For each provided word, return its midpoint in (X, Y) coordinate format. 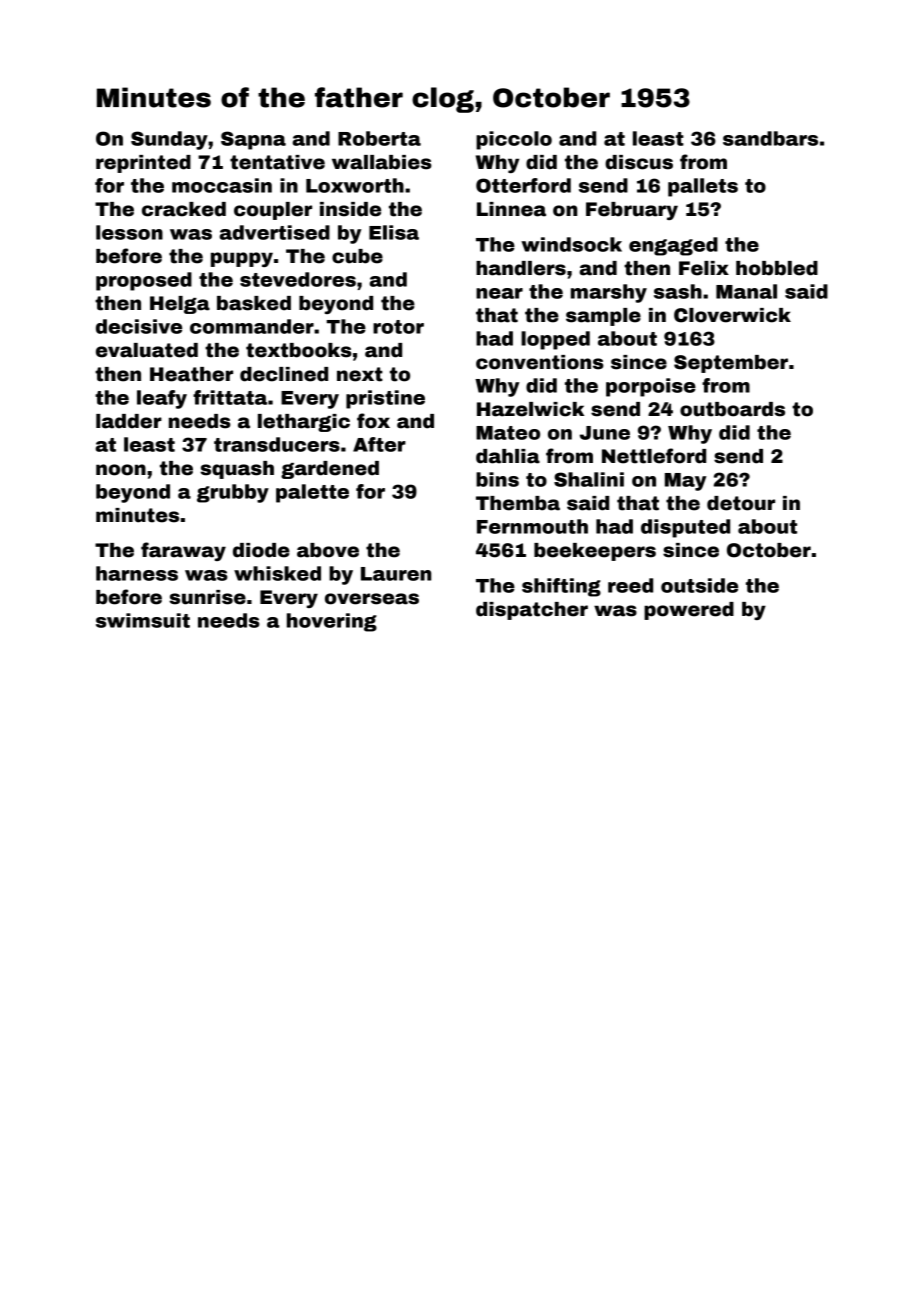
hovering (332, 622)
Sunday (169, 140)
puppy (242, 259)
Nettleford (654, 456)
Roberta (379, 138)
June (605, 433)
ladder (129, 421)
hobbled (777, 268)
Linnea (511, 209)
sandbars (770, 138)
